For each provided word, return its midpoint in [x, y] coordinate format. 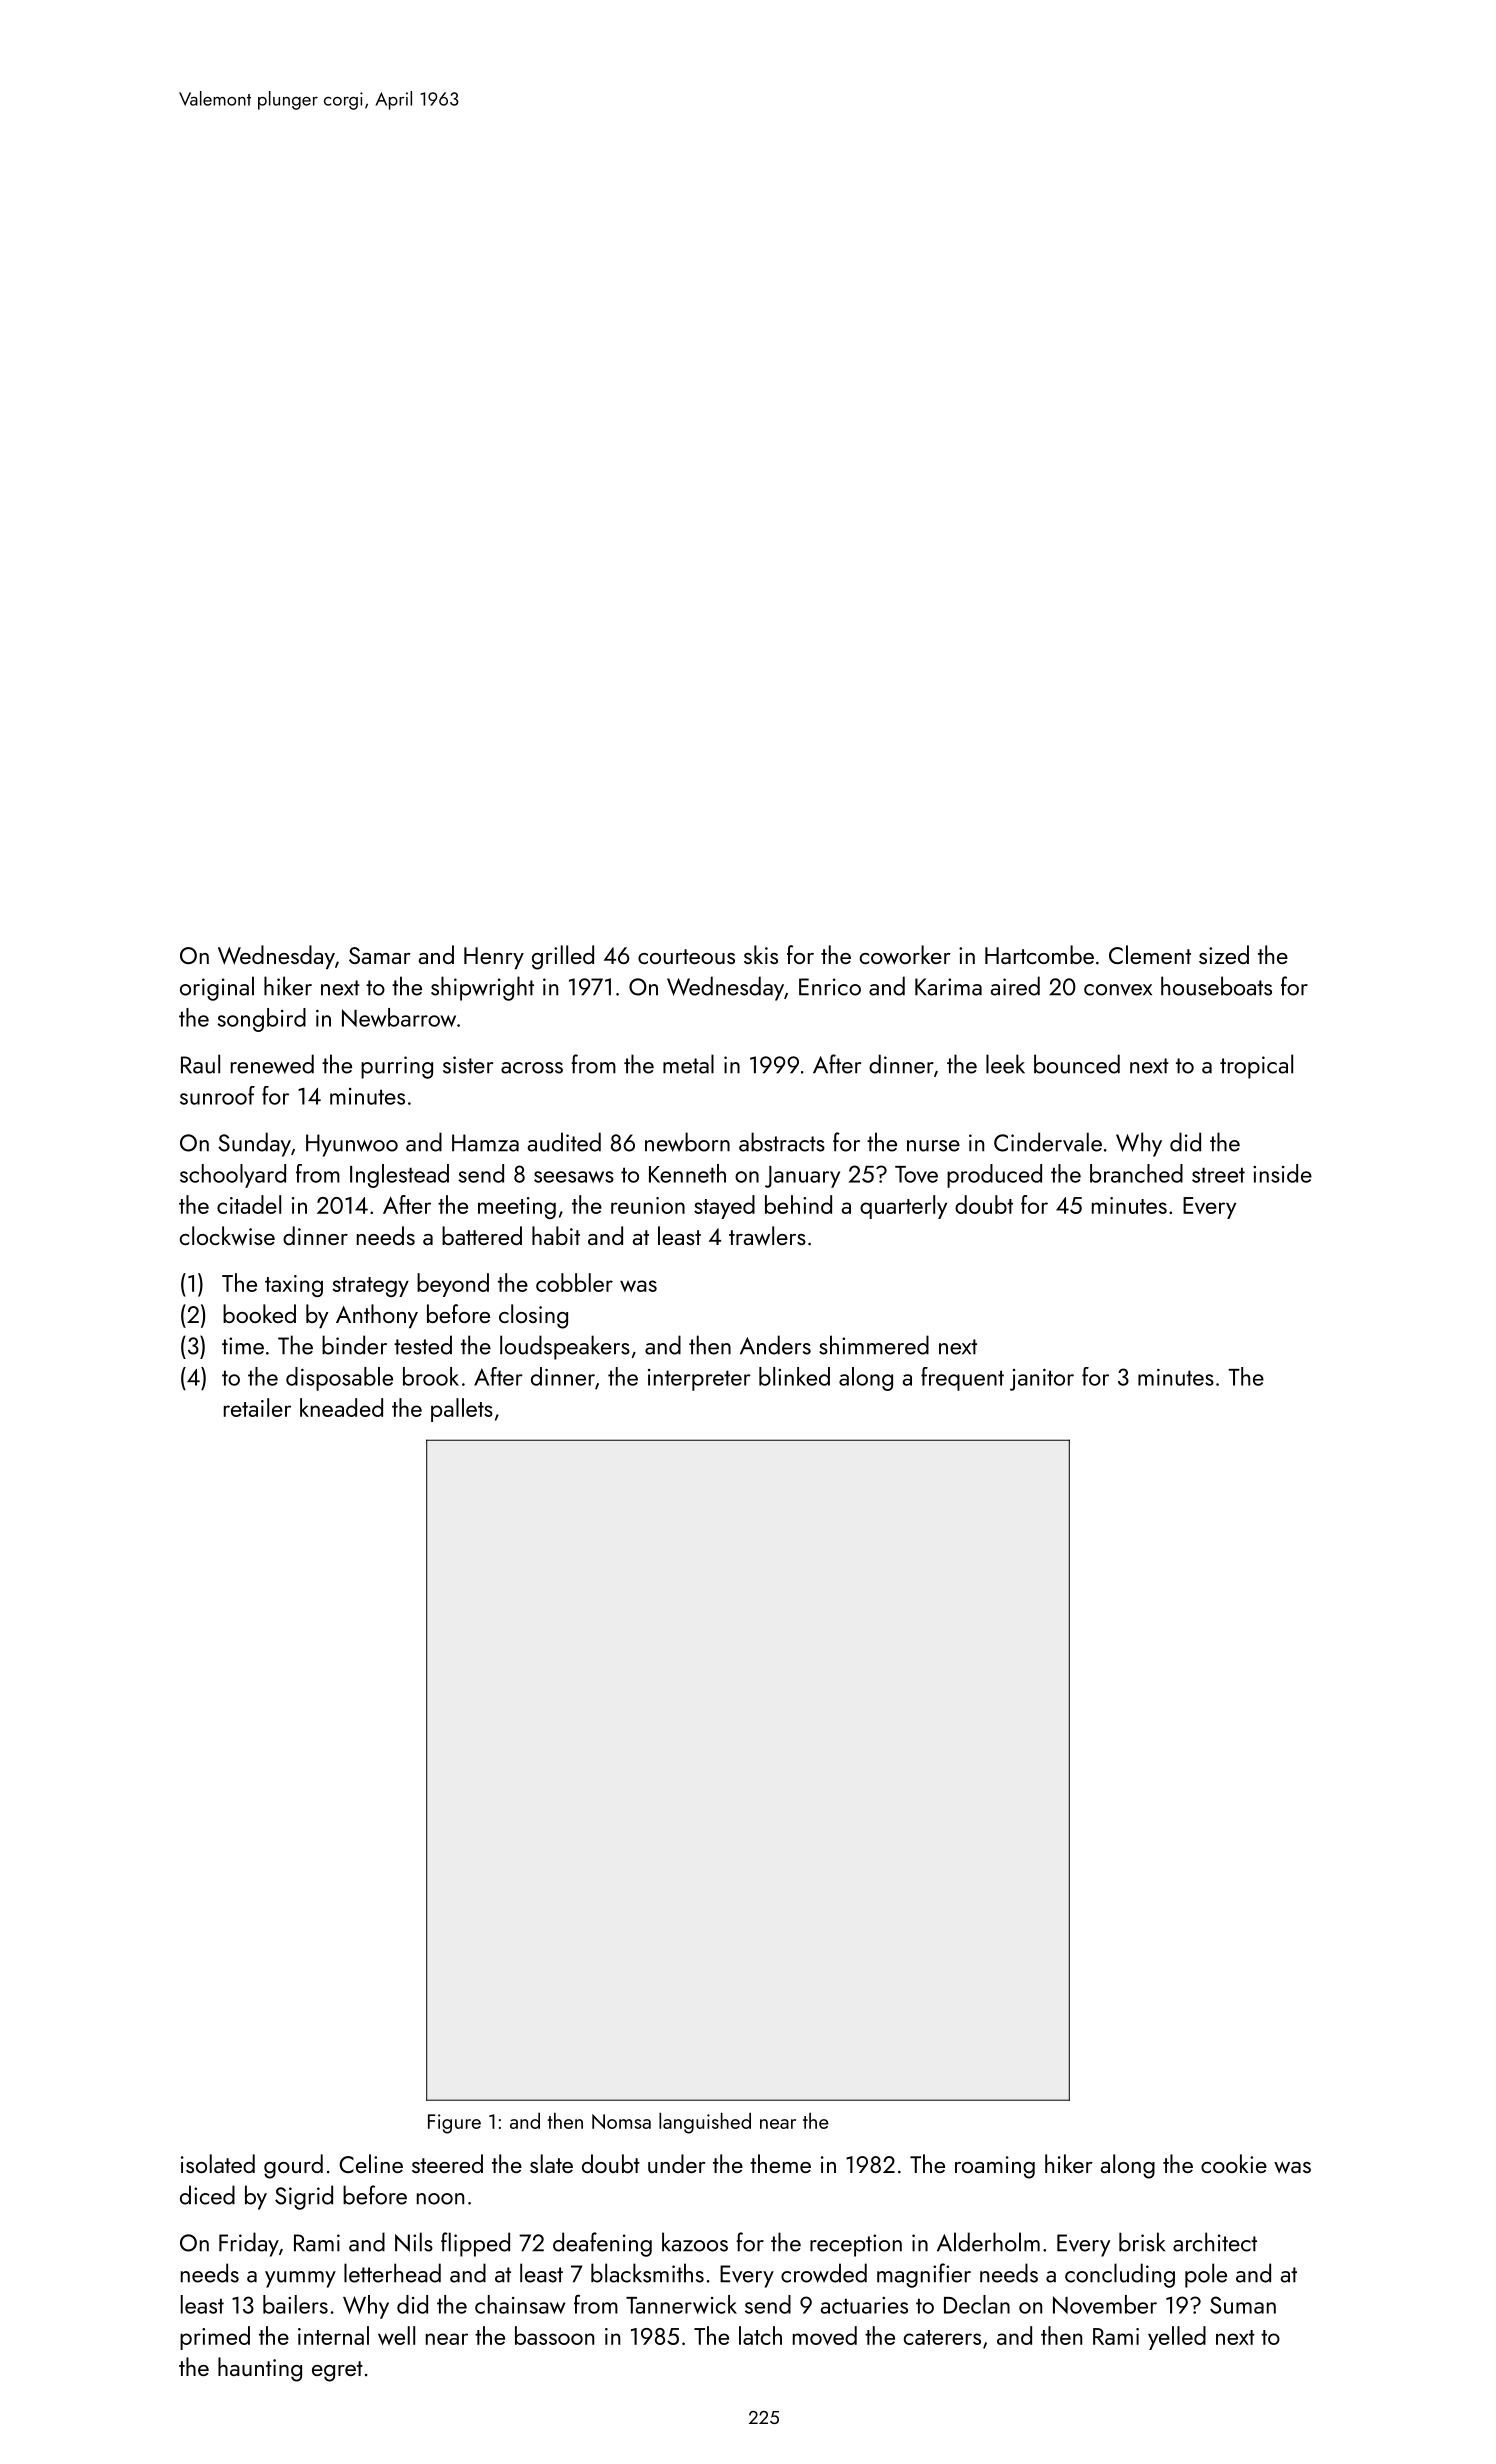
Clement [1150, 954]
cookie [1234, 2163]
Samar [380, 955]
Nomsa [621, 2121]
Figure [454, 2124]
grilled [563, 957]
